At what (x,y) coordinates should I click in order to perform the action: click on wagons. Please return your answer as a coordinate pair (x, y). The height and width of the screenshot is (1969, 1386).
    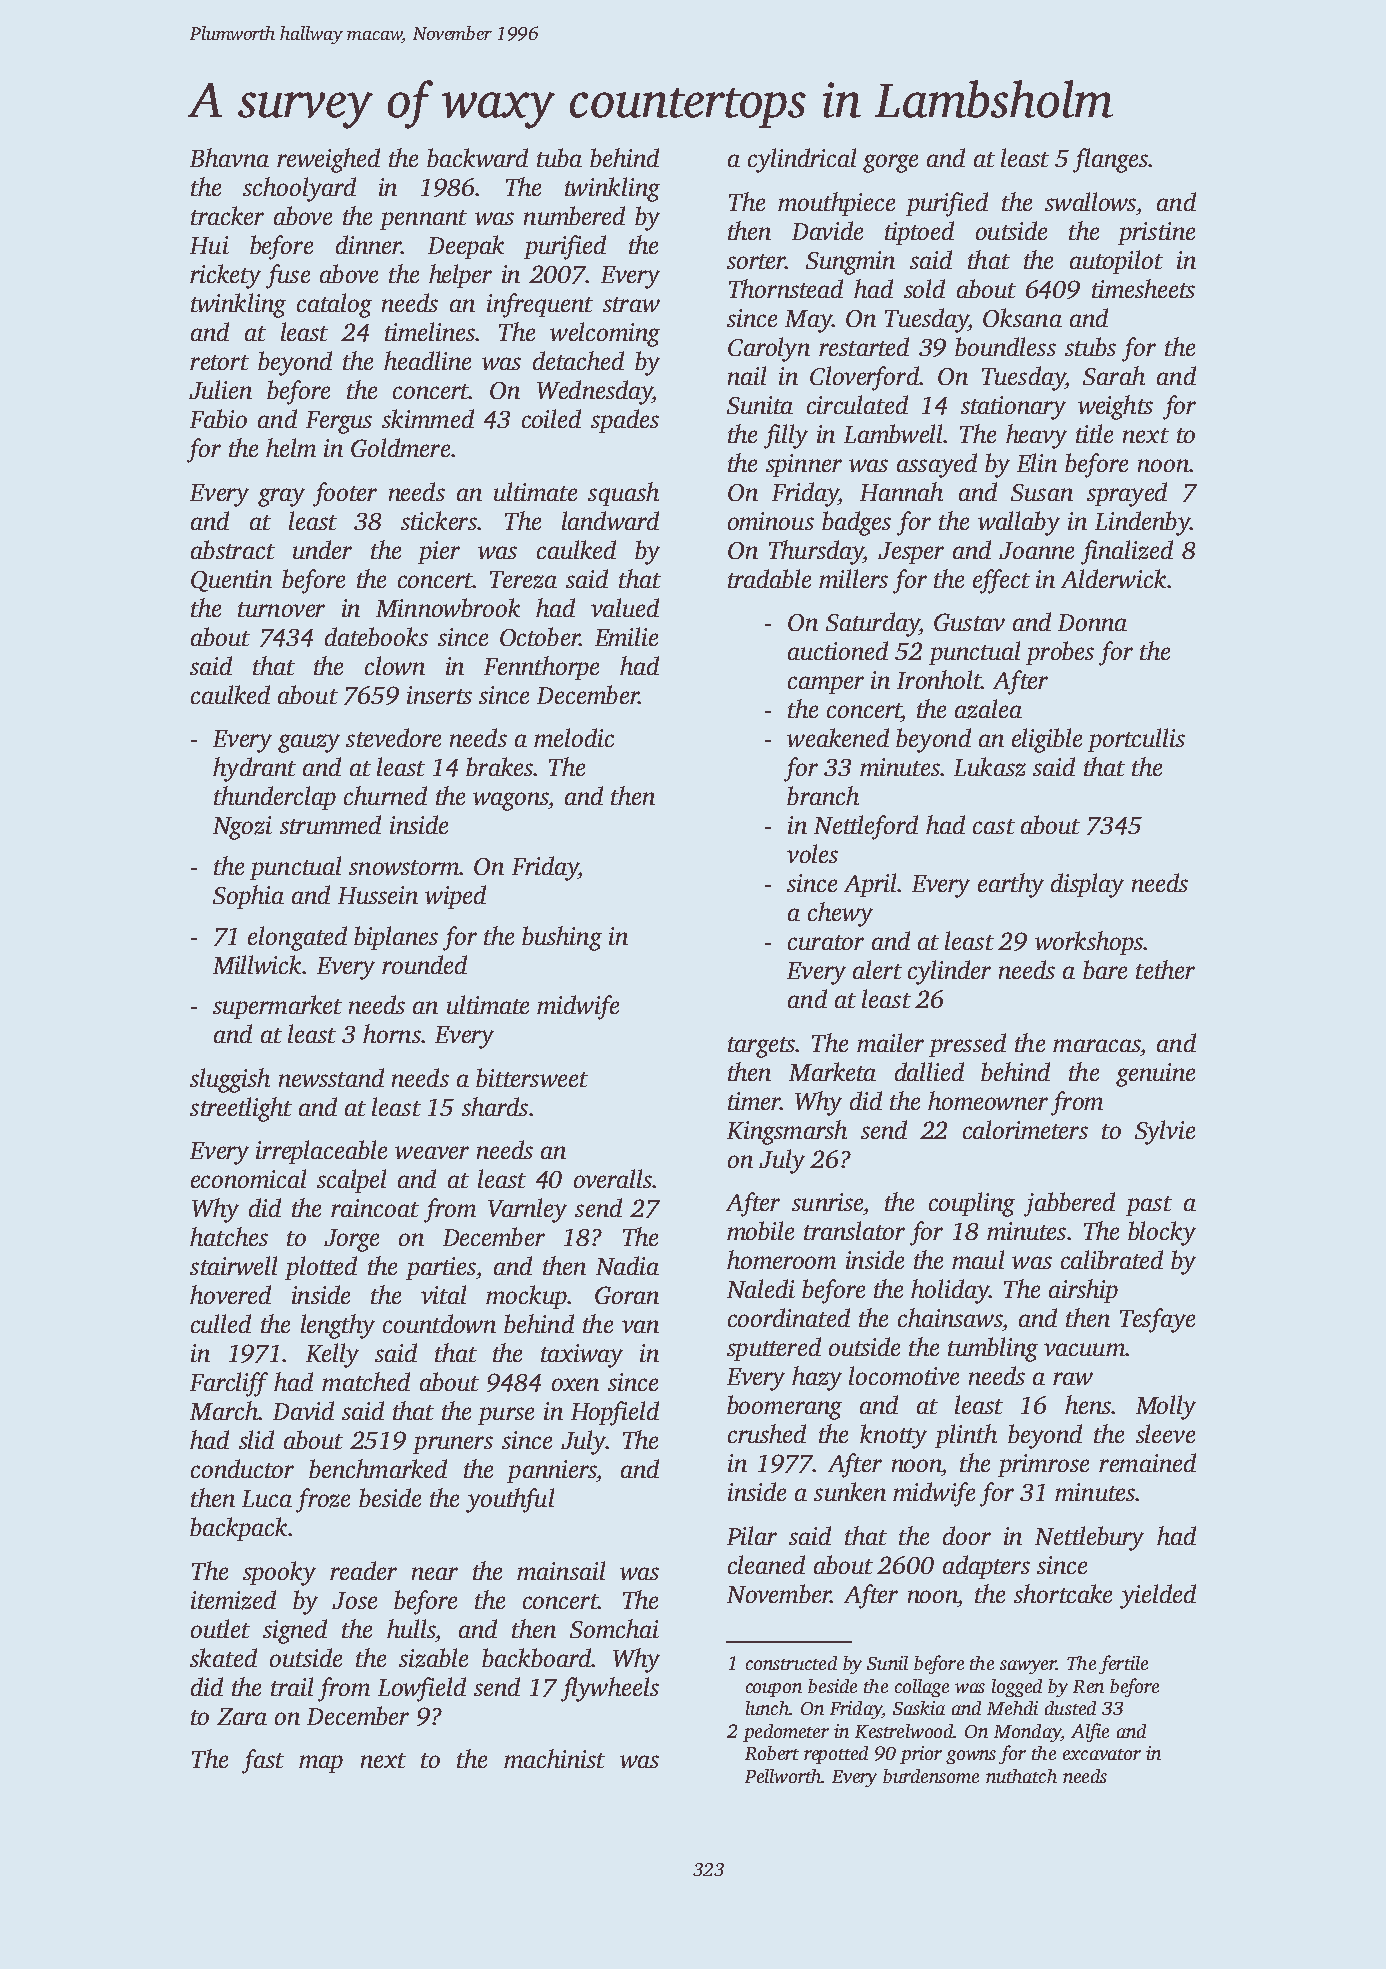
    Looking at the image, I should click on (511, 801).
